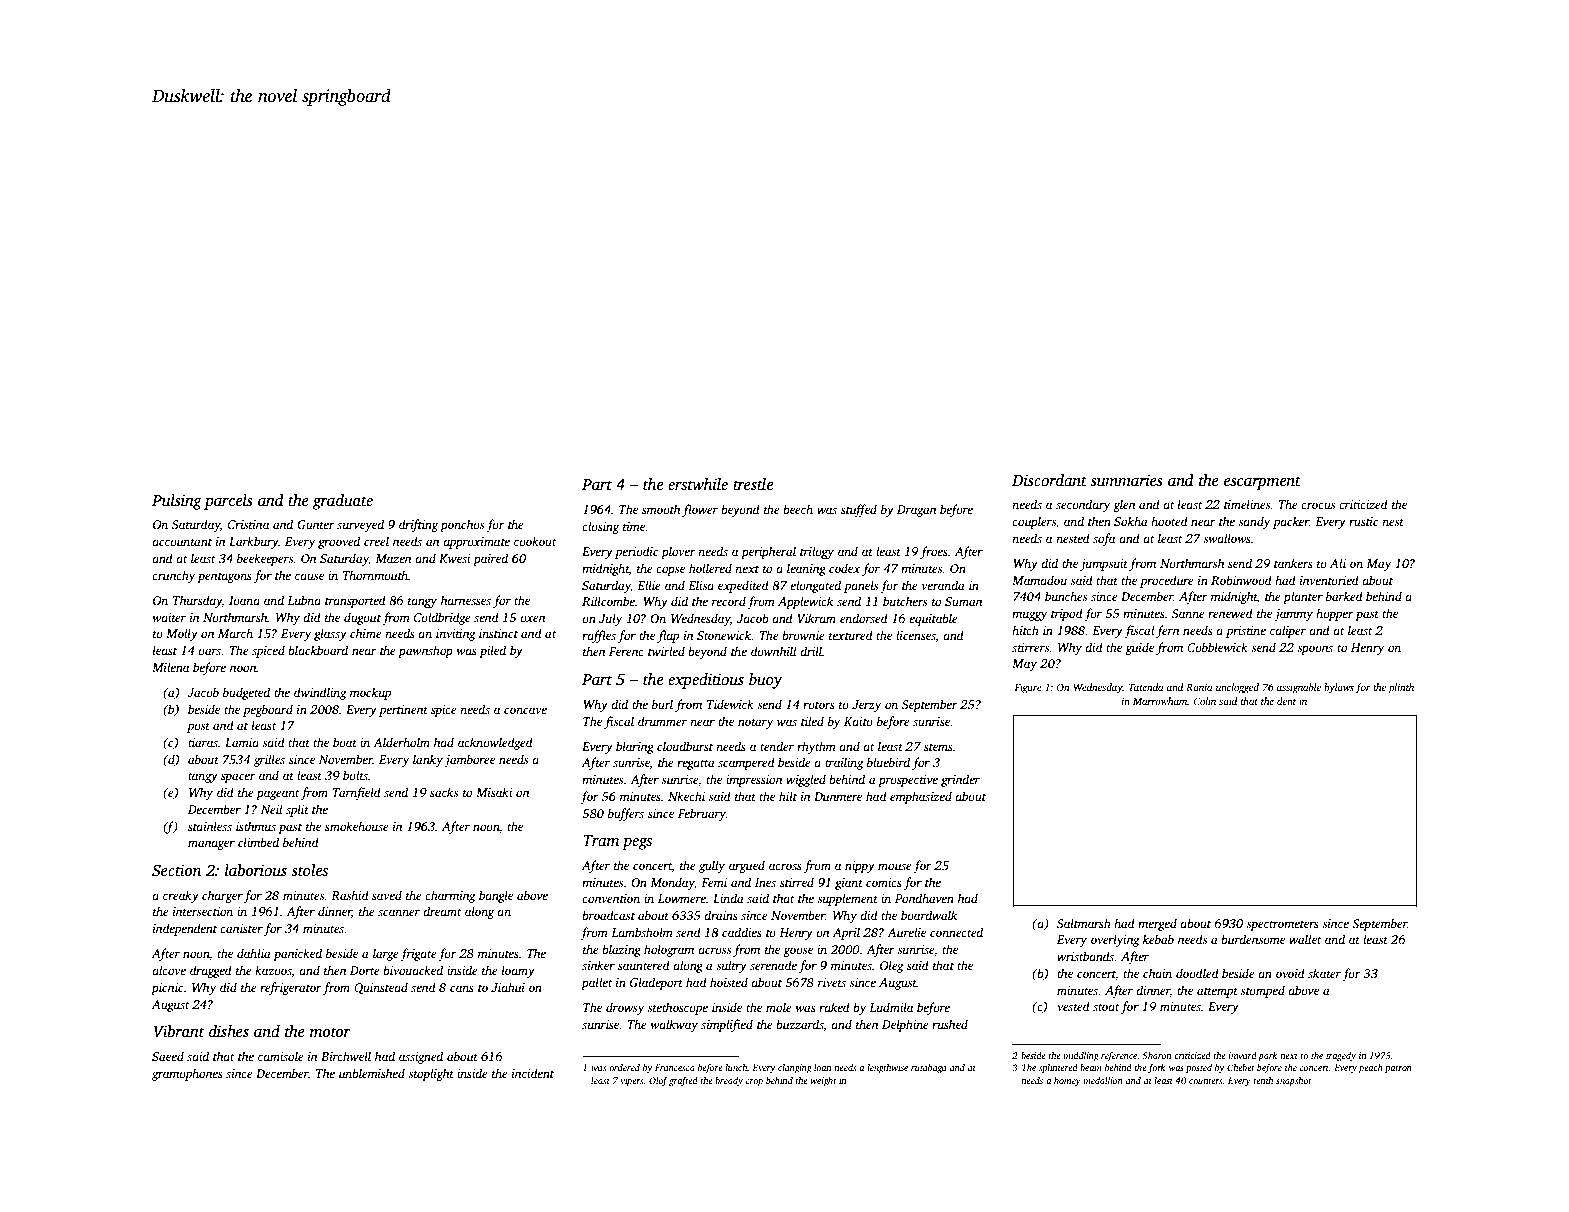 The width and height of the page is (1569, 1212). Describe the element at coordinates (753, 484) in the page. I see `trestle` at that location.
